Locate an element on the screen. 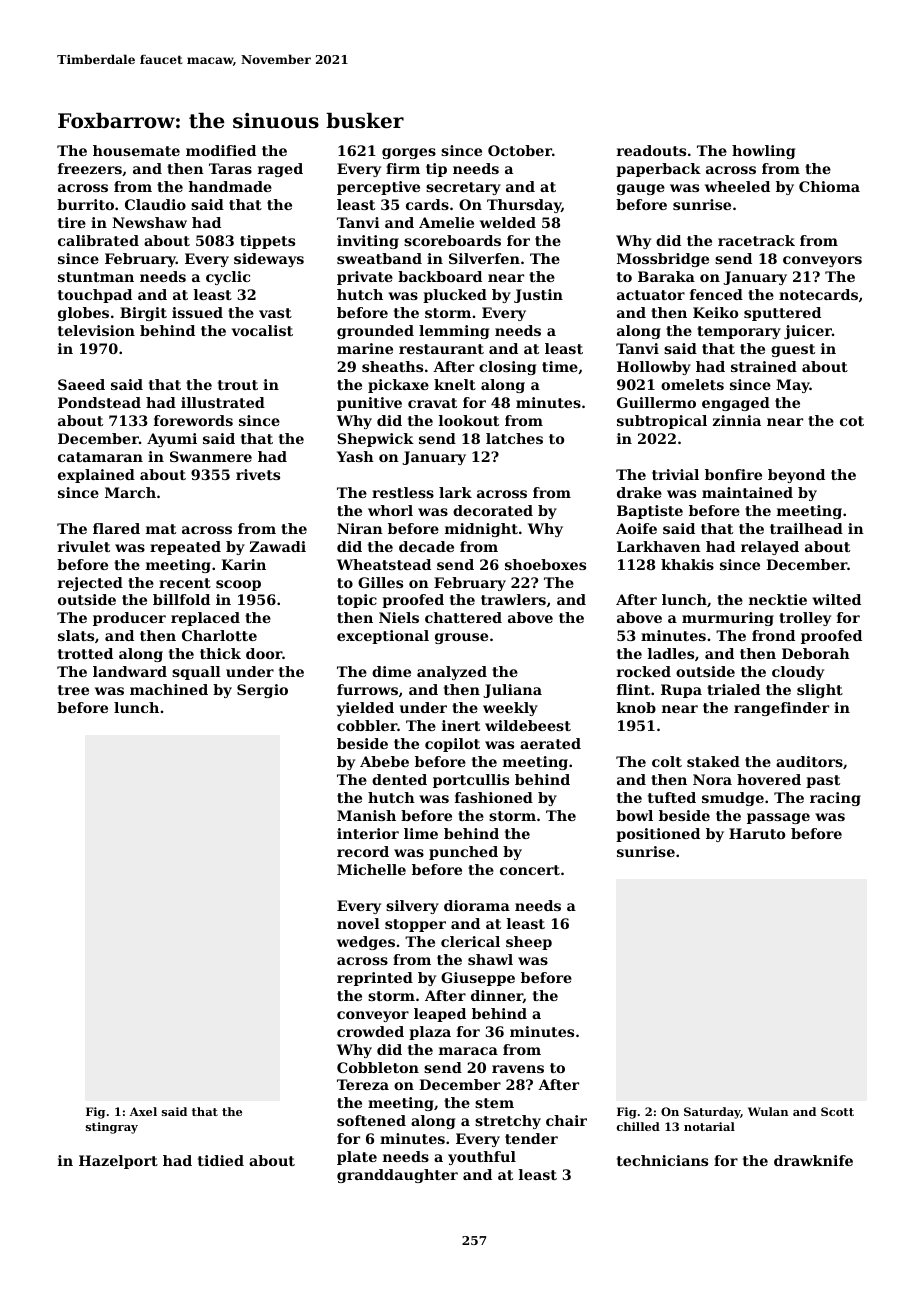 The image size is (924, 1308). granddaughter is located at coordinates (397, 1176).
